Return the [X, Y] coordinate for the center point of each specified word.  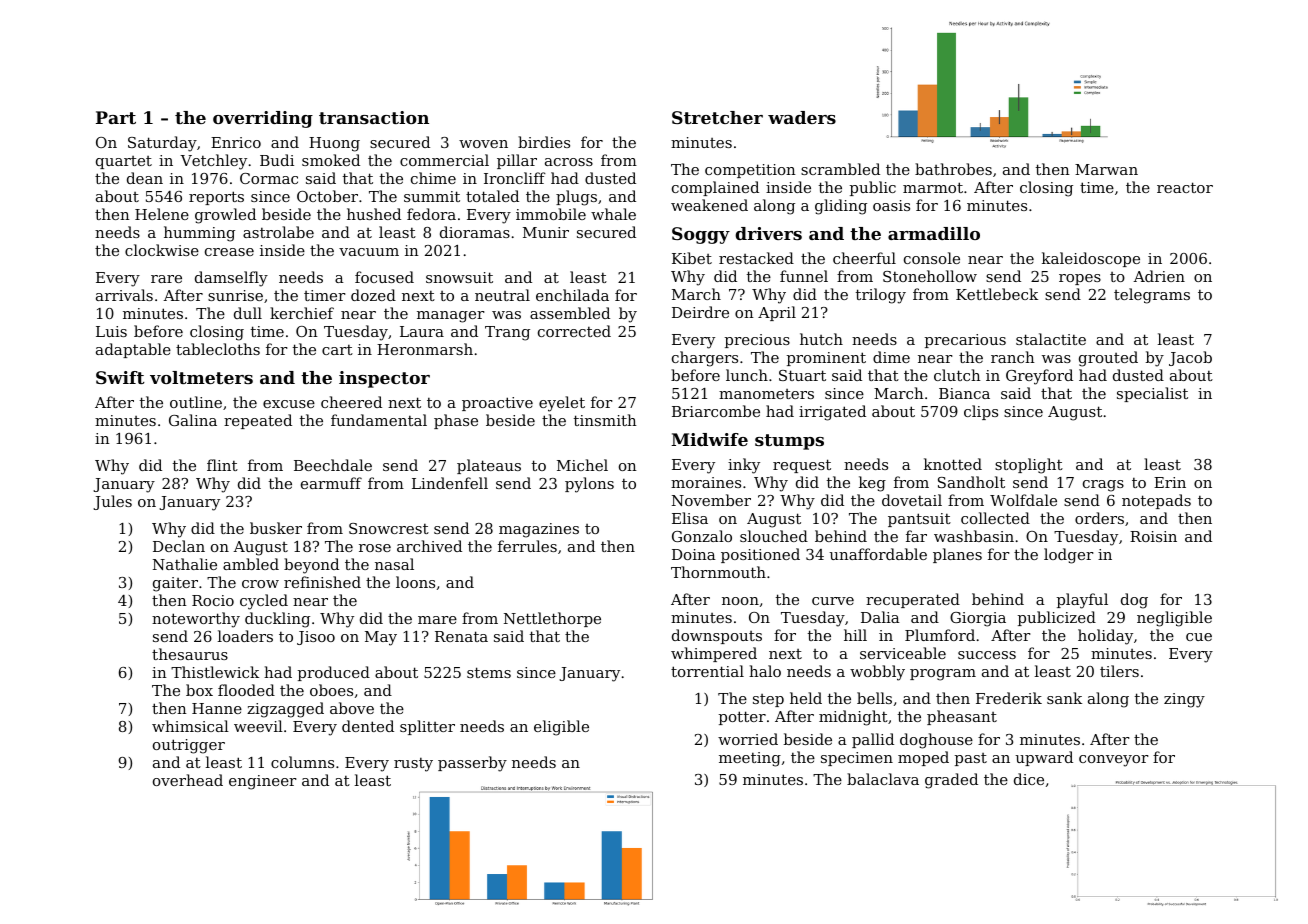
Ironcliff [515, 178]
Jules [112, 502]
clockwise [162, 250]
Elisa [690, 518]
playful [1082, 601]
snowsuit [459, 277]
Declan [179, 546]
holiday [1105, 637]
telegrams [1152, 296]
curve [833, 601]
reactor [1185, 187]
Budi [277, 160]
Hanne [217, 708]
